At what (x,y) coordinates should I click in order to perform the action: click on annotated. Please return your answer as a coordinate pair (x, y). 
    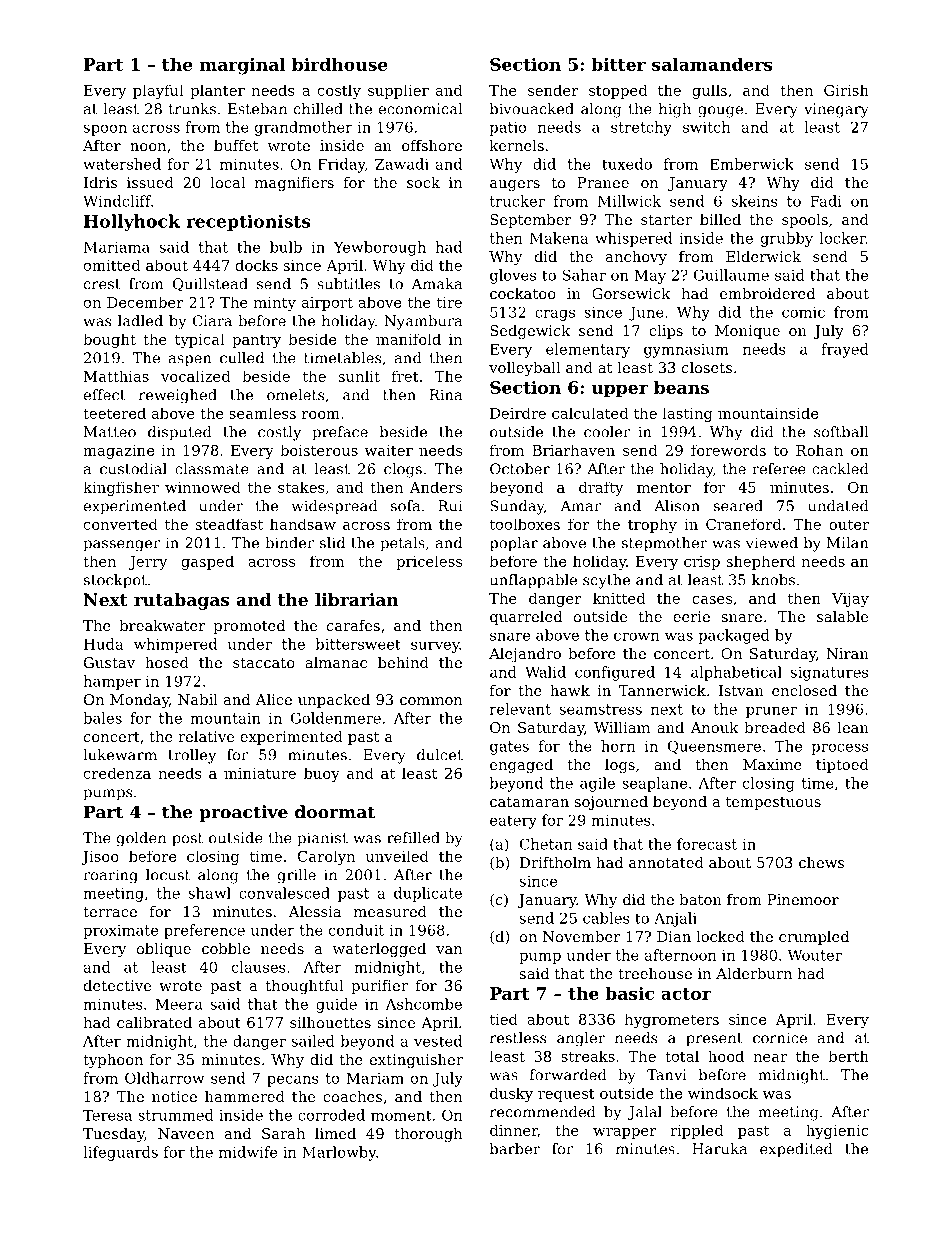
    Looking at the image, I should click on (666, 862).
